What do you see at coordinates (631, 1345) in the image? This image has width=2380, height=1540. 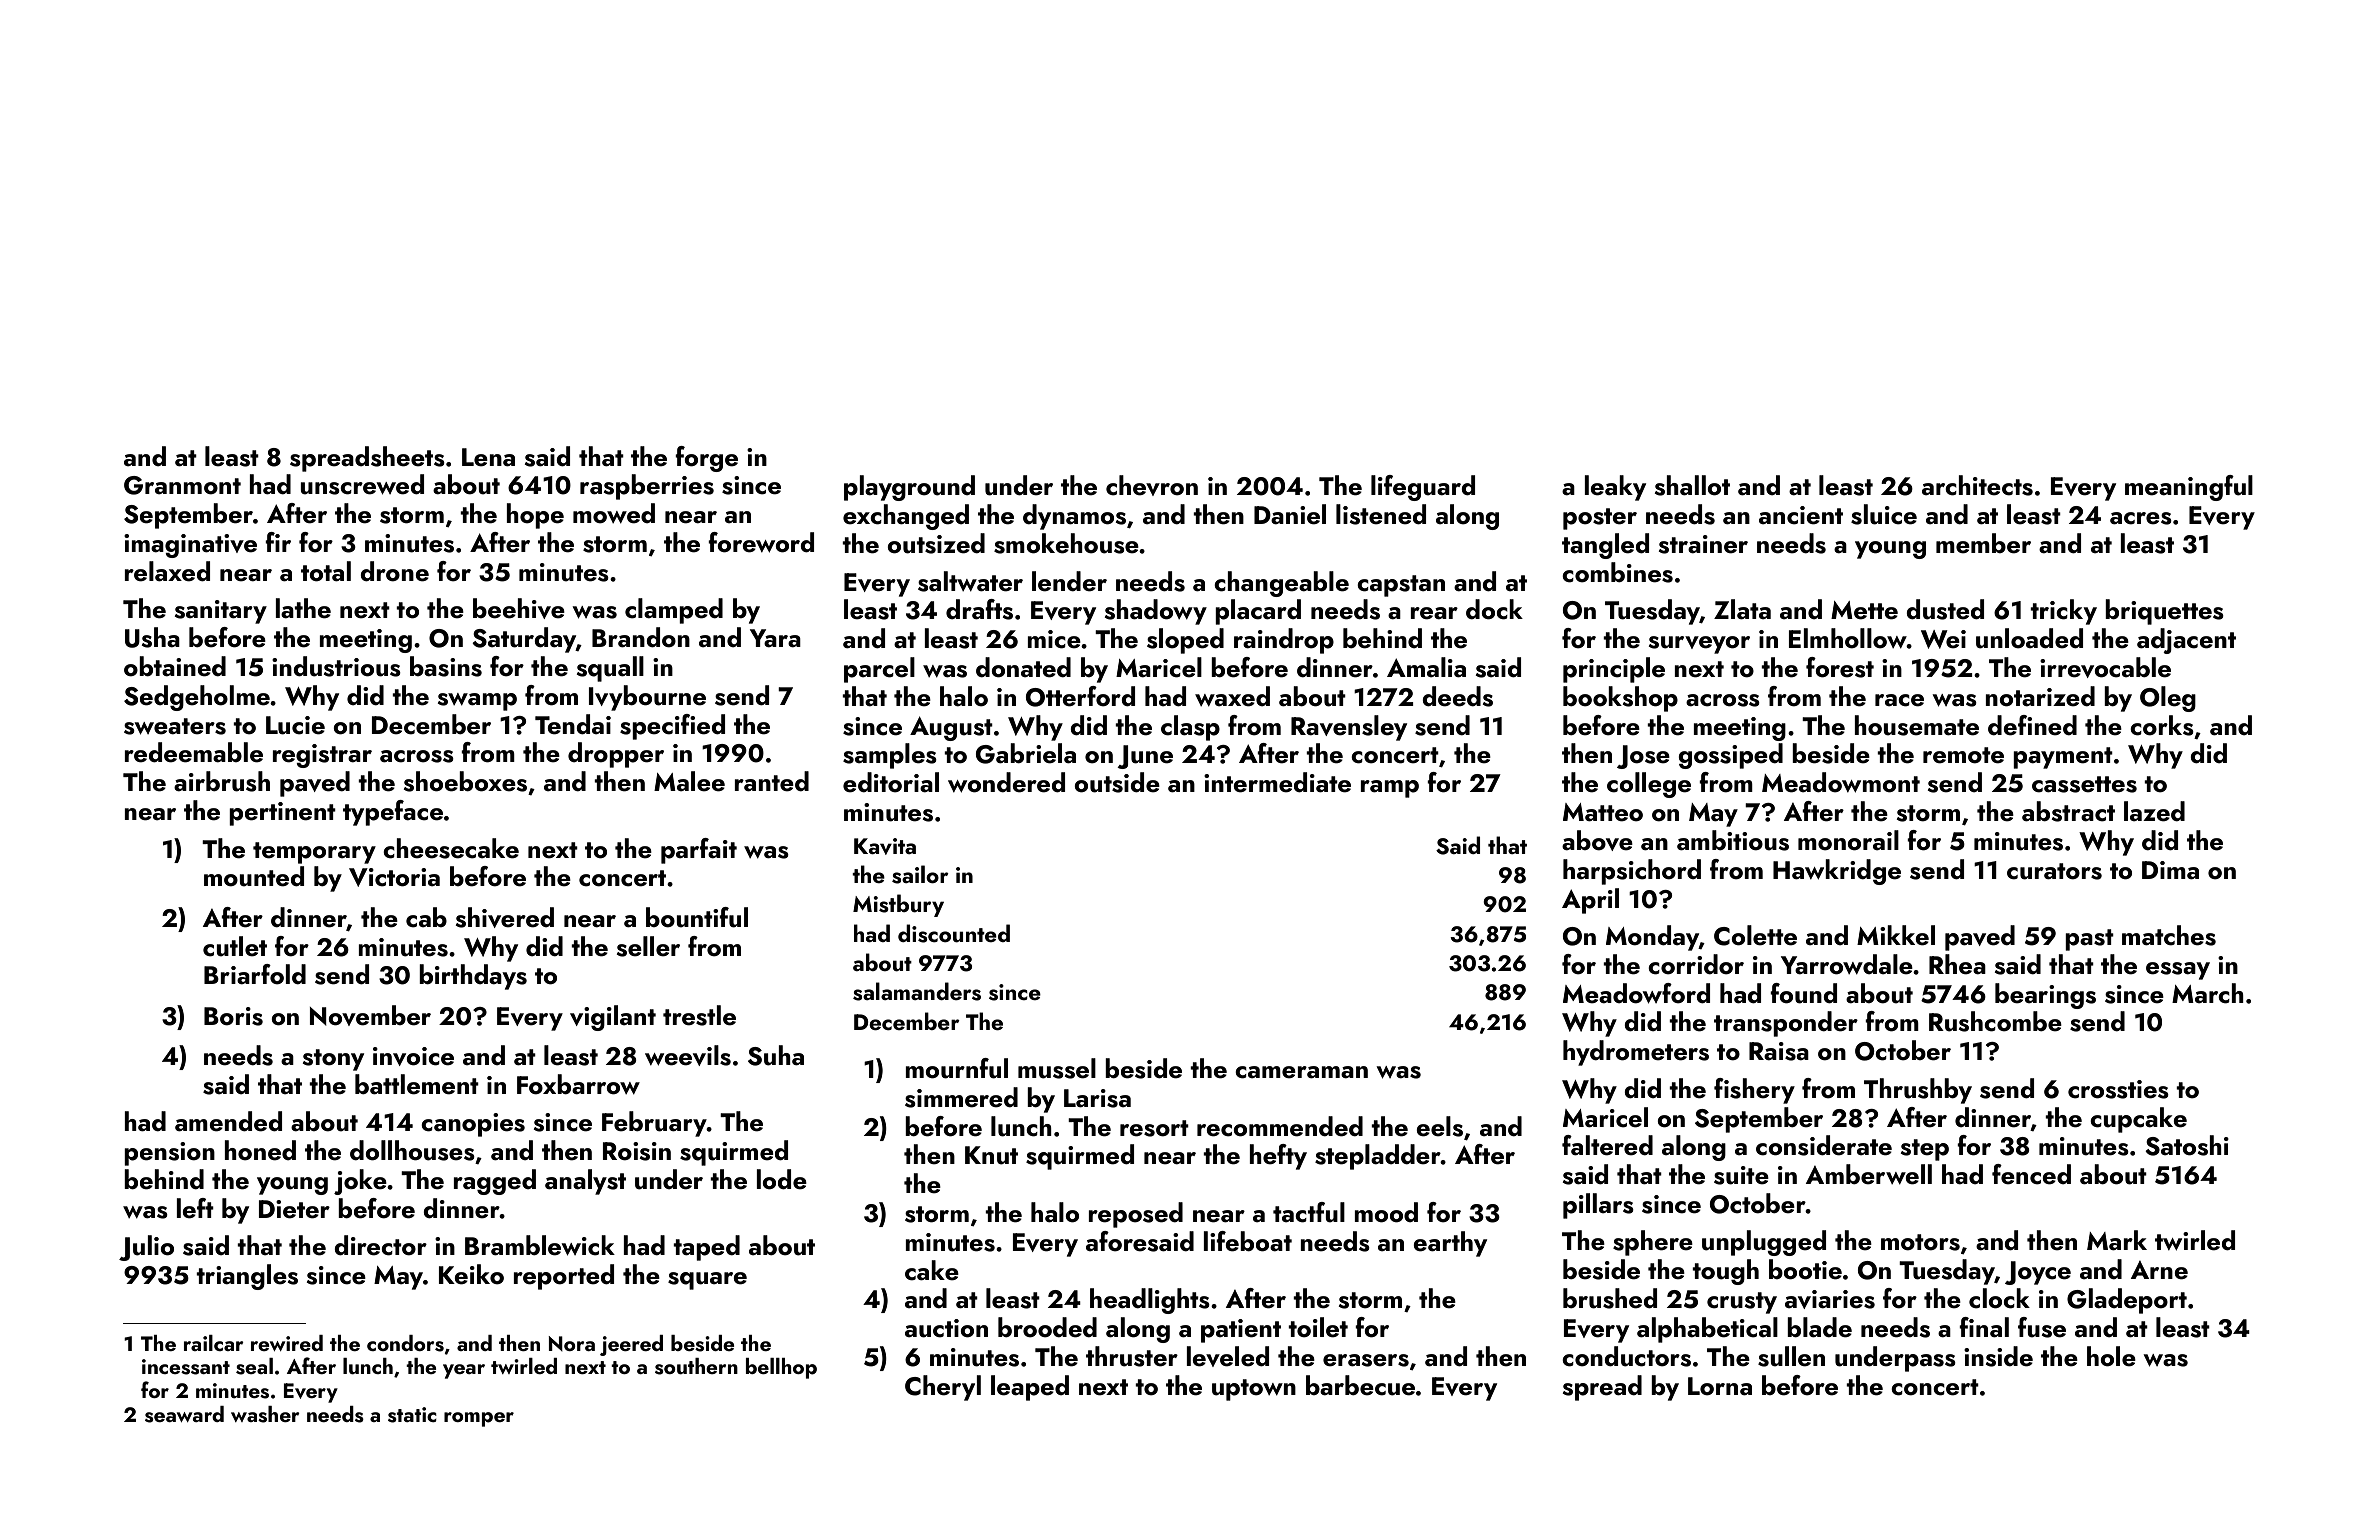 I see `jeered` at bounding box center [631, 1345].
